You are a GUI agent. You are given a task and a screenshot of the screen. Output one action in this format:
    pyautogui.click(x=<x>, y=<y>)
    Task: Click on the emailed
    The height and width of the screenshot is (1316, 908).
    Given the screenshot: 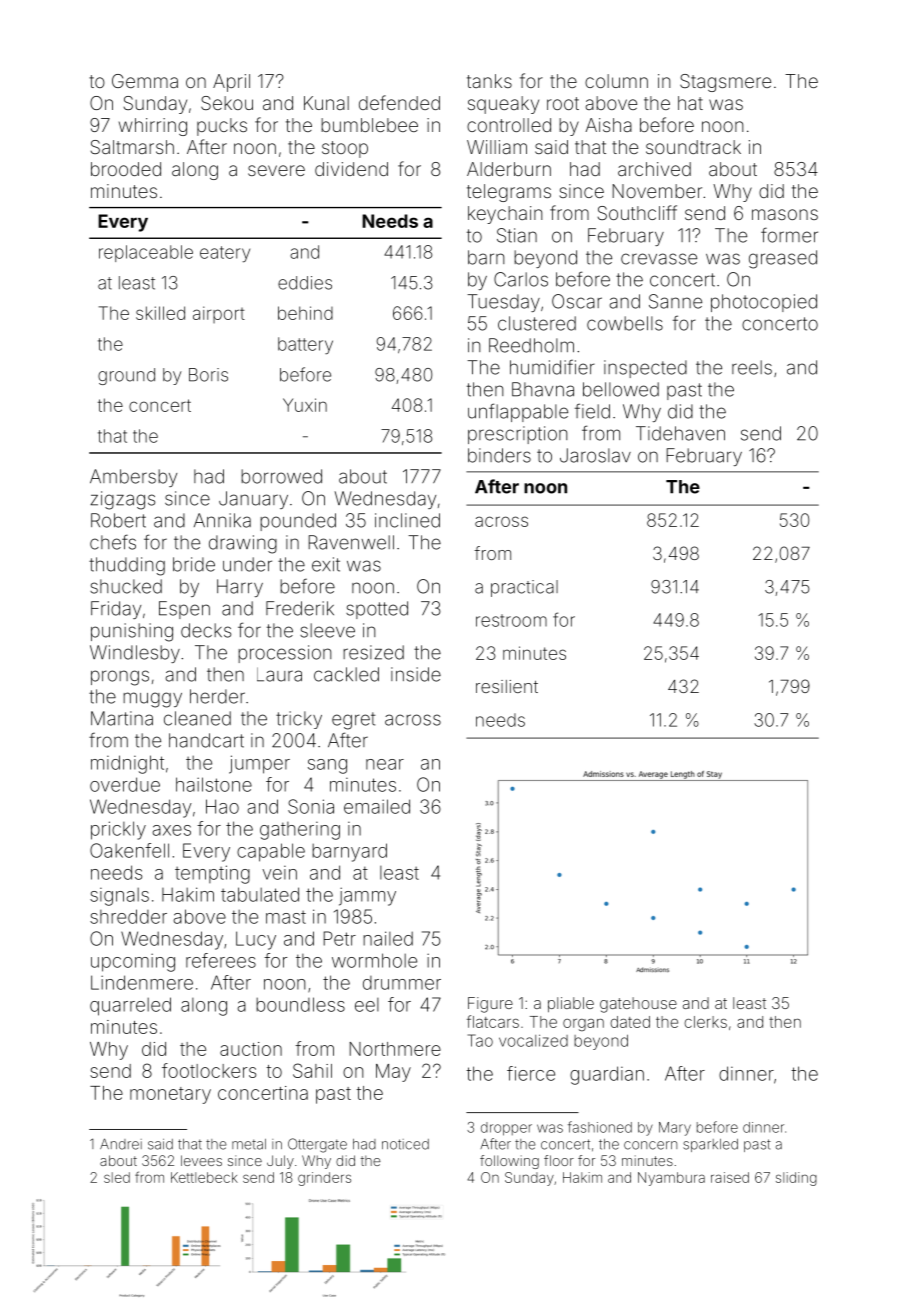 What is the action you would take?
    pyautogui.click(x=377, y=806)
